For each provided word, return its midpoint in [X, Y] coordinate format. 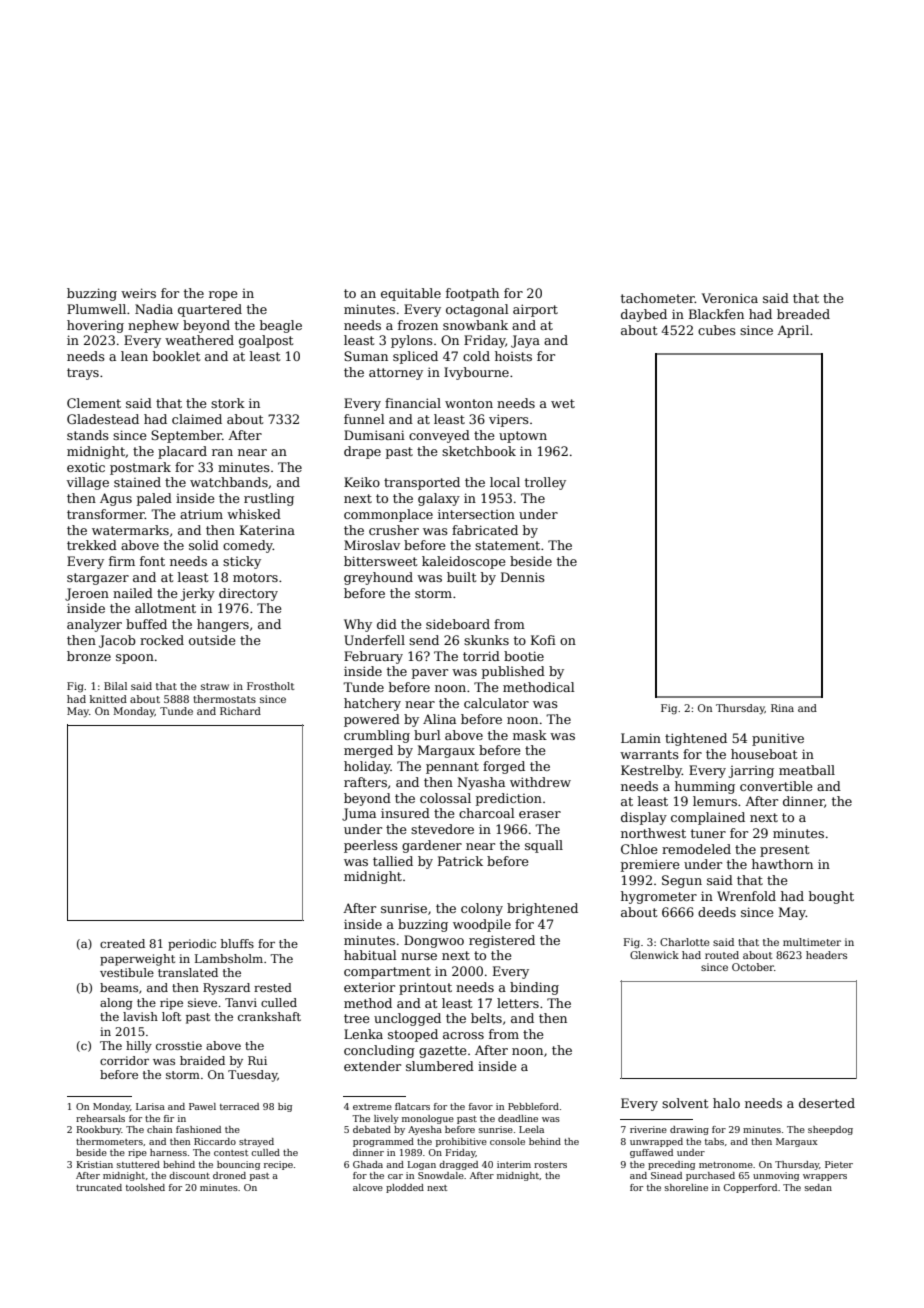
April [793, 331]
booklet [176, 356]
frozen [418, 325]
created [122, 943]
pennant [452, 768]
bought [831, 897]
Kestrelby [651, 771]
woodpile [482, 925]
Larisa [150, 1106]
